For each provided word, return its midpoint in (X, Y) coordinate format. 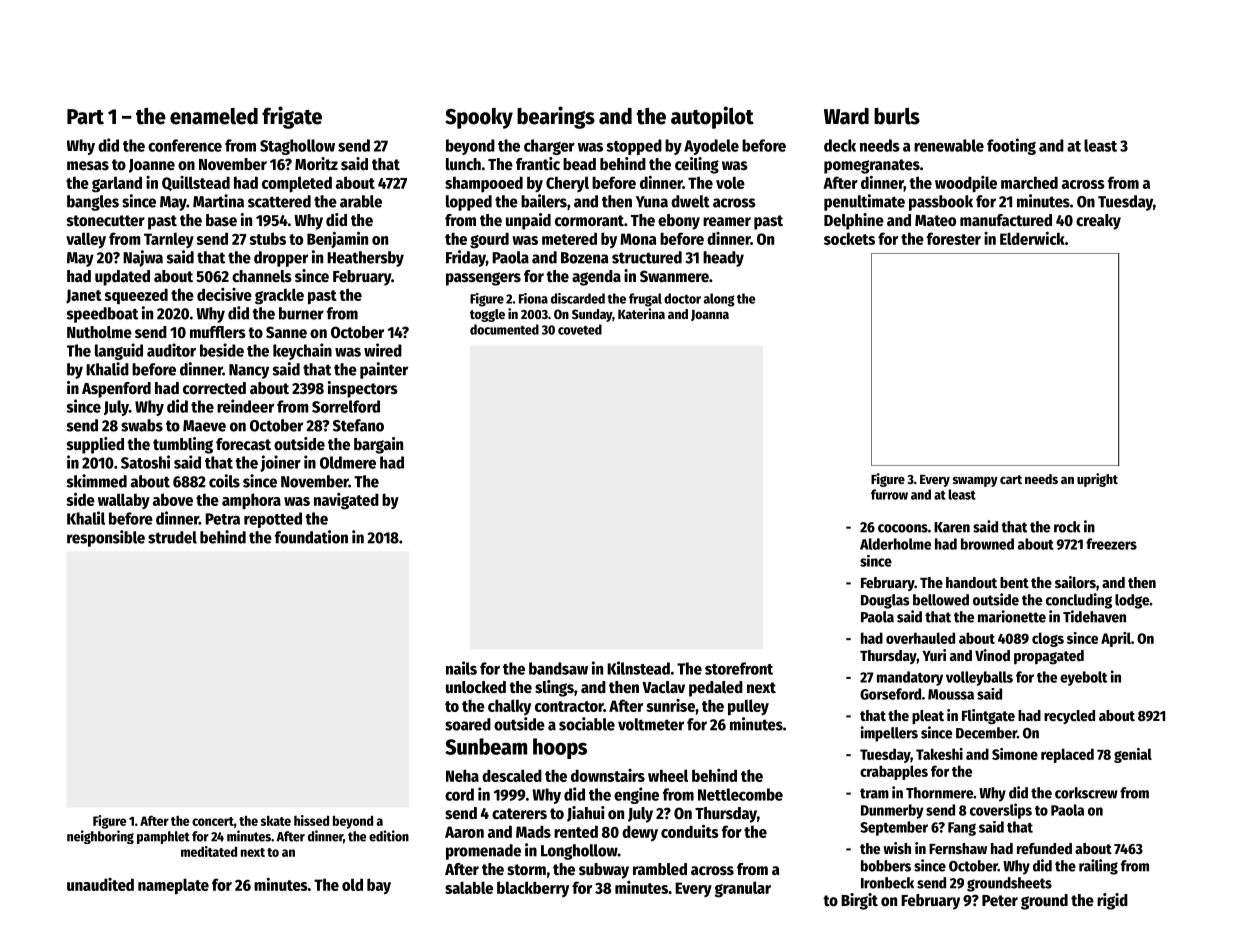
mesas (88, 166)
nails (461, 668)
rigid (1112, 901)
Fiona (533, 298)
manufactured (1006, 220)
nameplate (173, 886)
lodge (1132, 601)
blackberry (533, 889)
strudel (172, 537)
